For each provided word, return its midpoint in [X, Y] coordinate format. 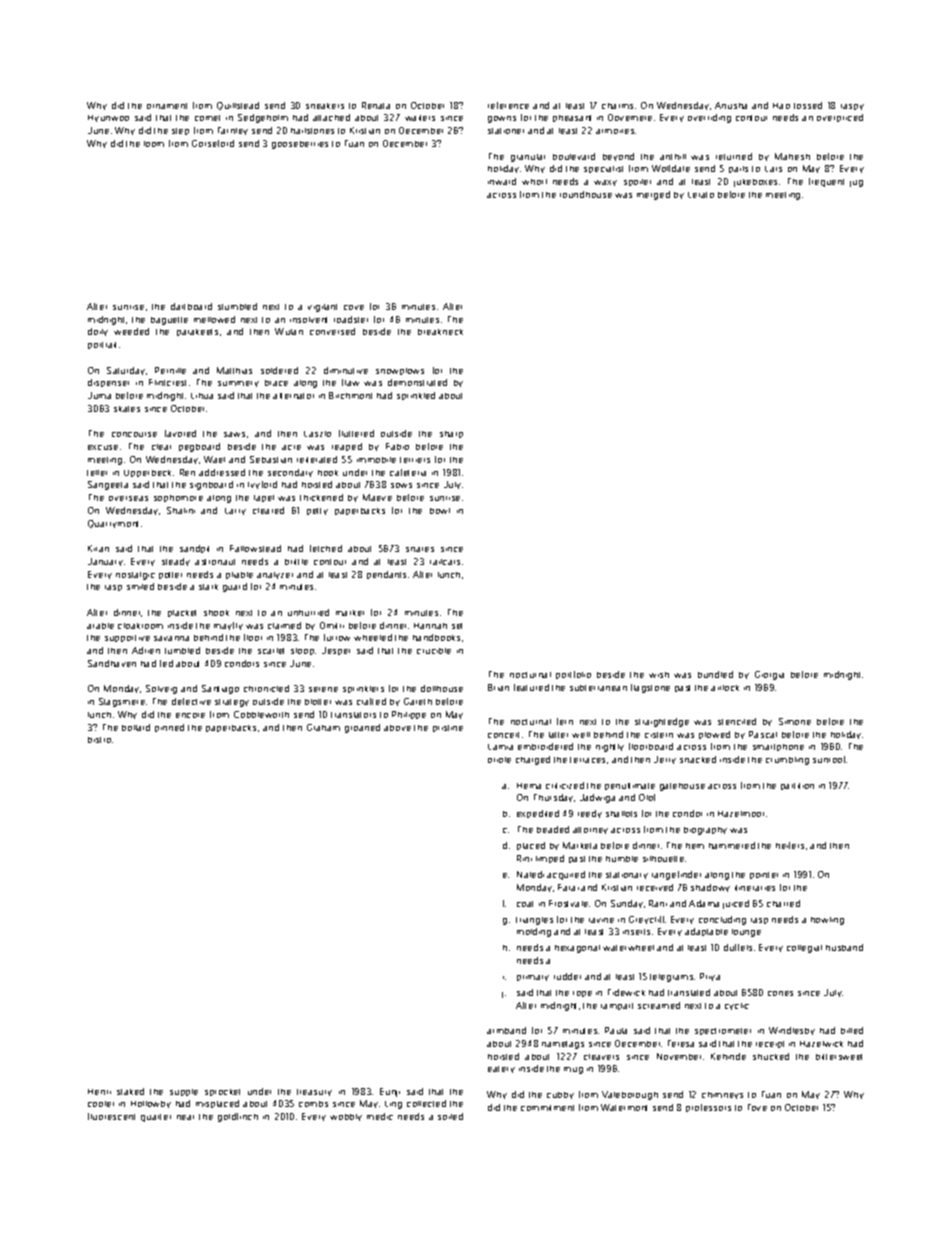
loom [154, 144]
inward [502, 181]
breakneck [440, 332]
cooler [101, 1104]
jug [856, 183]
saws [234, 434]
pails [738, 169]
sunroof [830, 759]
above [397, 728]
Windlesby [792, 1031]
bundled [715, 674]
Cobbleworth [261, 714]
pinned [169, 728]
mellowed [214, 319]
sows [401, 485]
